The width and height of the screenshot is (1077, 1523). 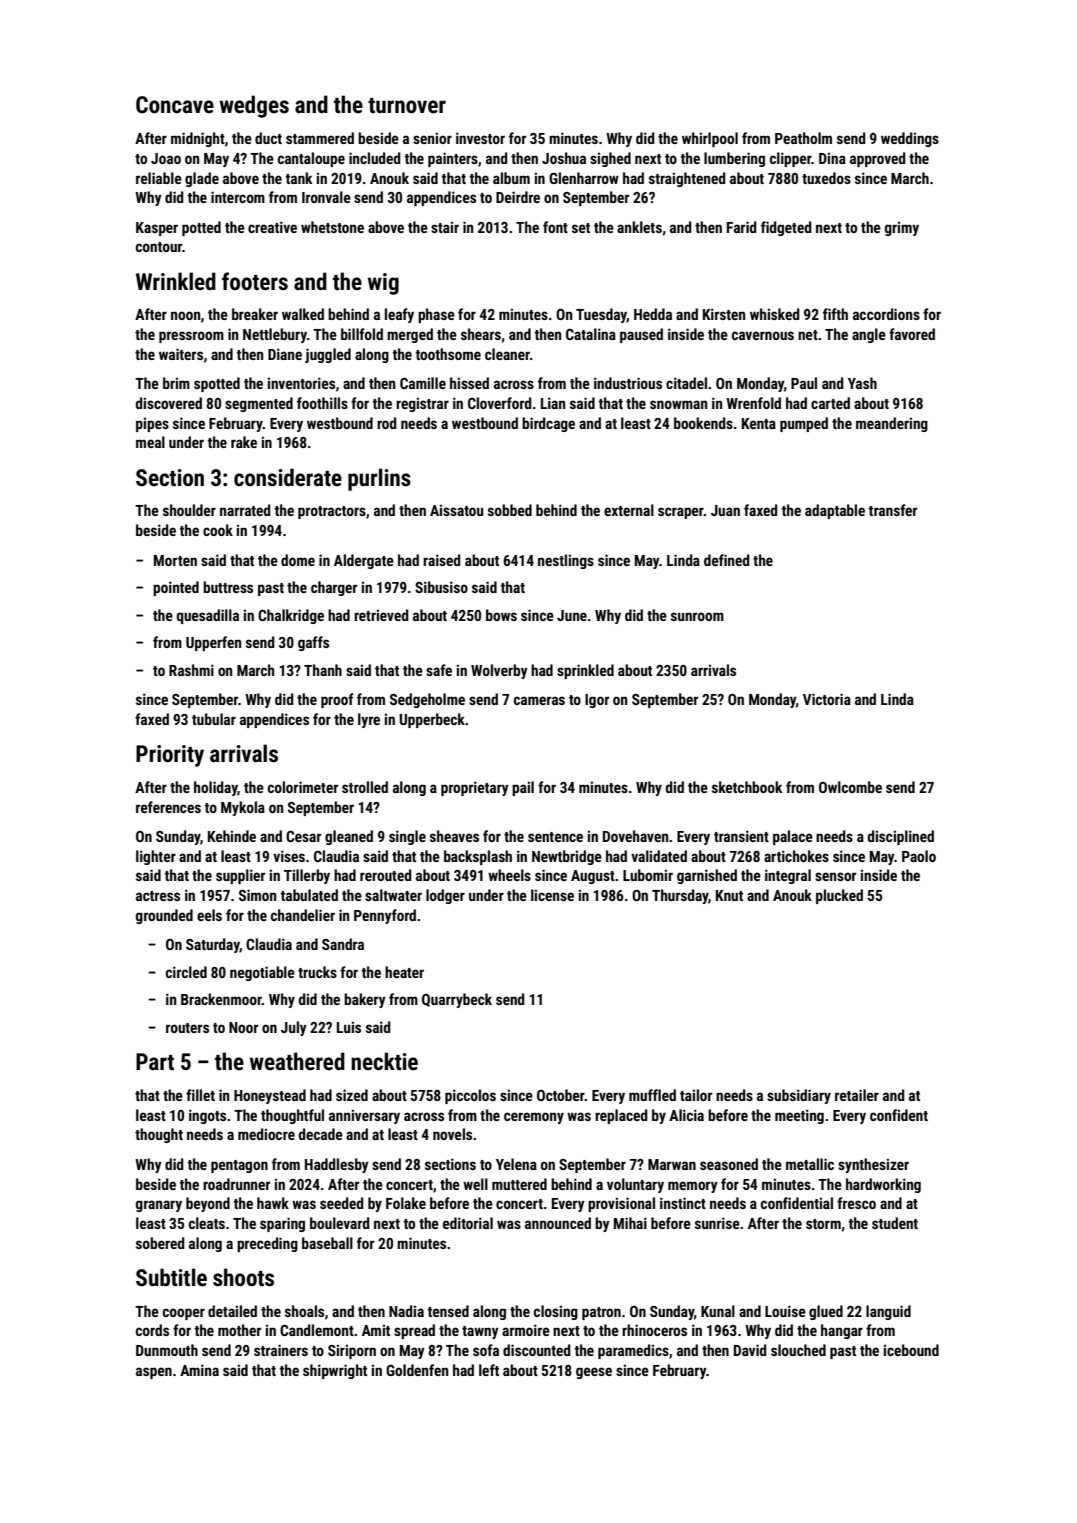 What do you see at coordinates (254, 106) in the screenshot?
I see `wedges` at bounding box center [254, 106].
